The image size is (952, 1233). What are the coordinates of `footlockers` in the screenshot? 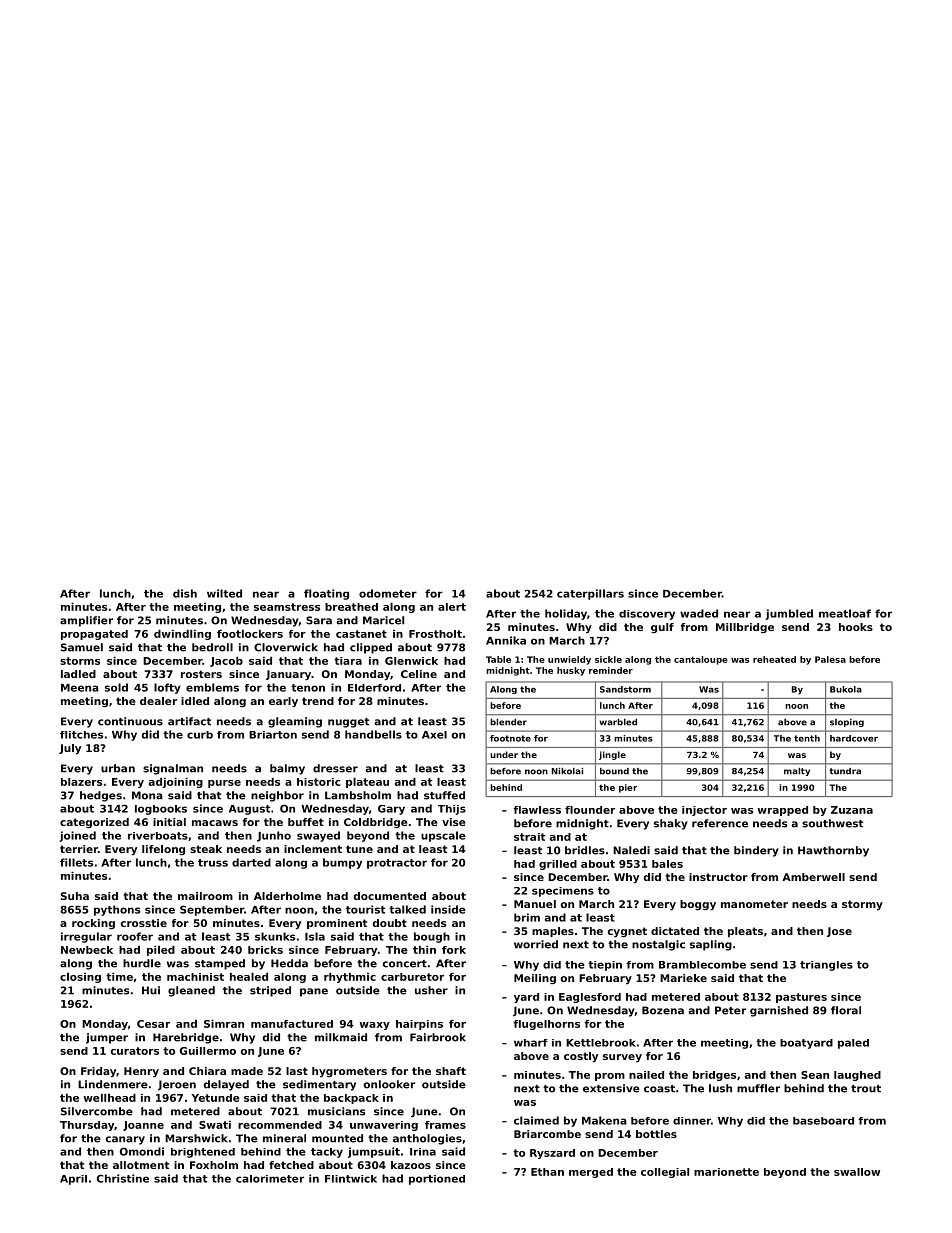 It's located at (250, 634).
